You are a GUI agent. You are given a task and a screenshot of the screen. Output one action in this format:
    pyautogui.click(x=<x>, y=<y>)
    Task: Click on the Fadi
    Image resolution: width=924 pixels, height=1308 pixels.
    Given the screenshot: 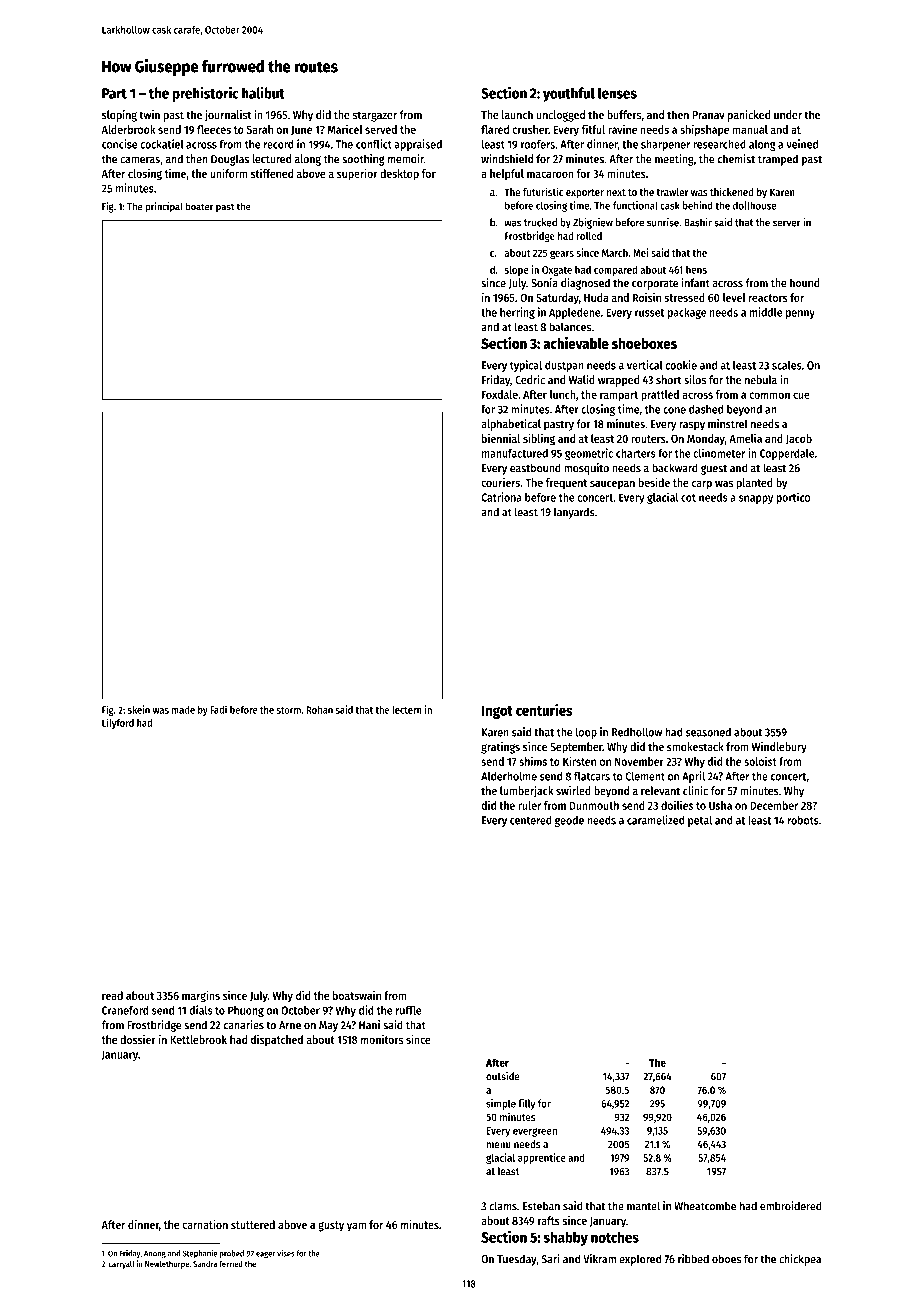 What is the action you would take?
    pyautogui.click(x=218, y=709)
